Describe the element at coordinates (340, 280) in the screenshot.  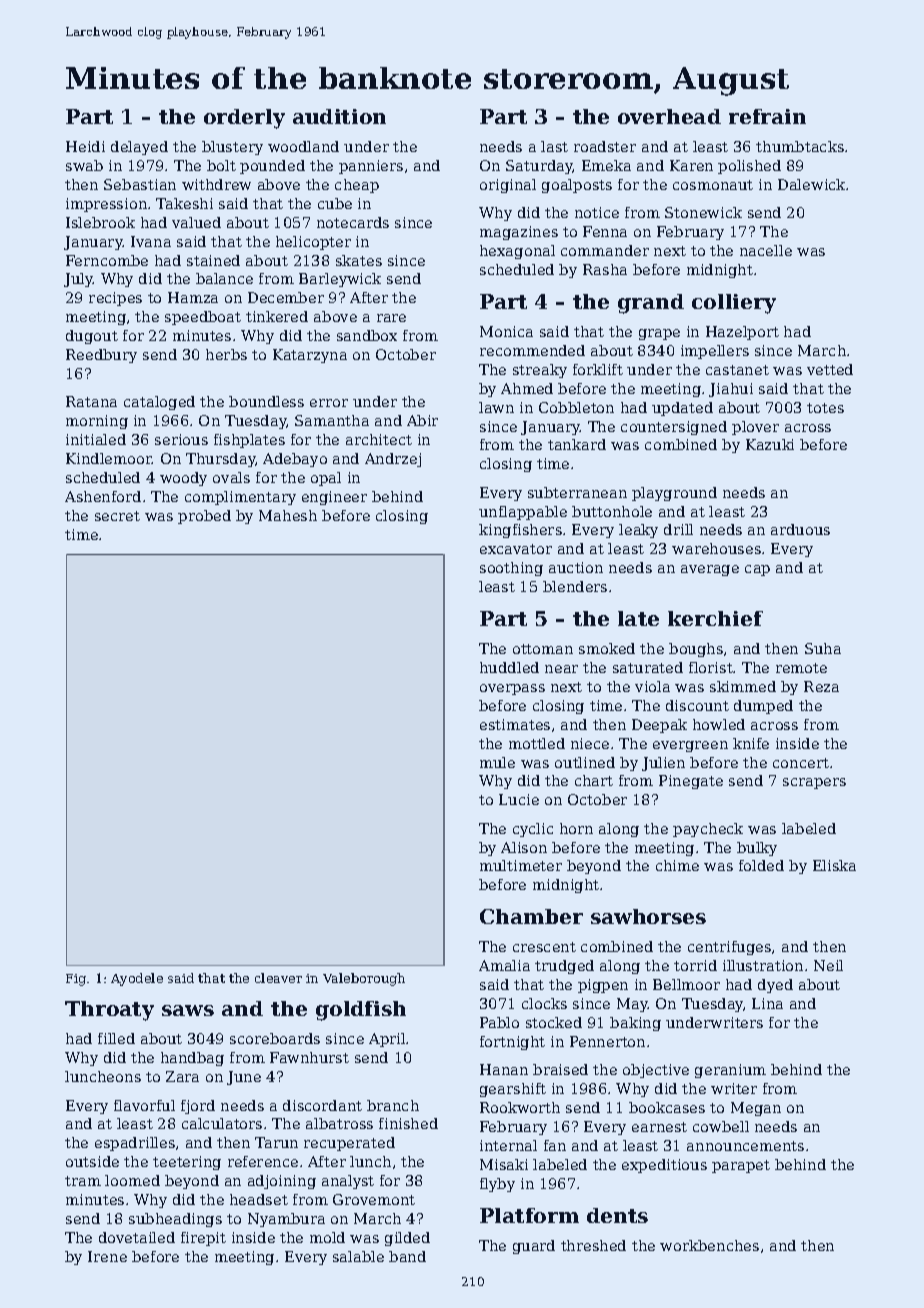
I see `Barleywick` at that location.
